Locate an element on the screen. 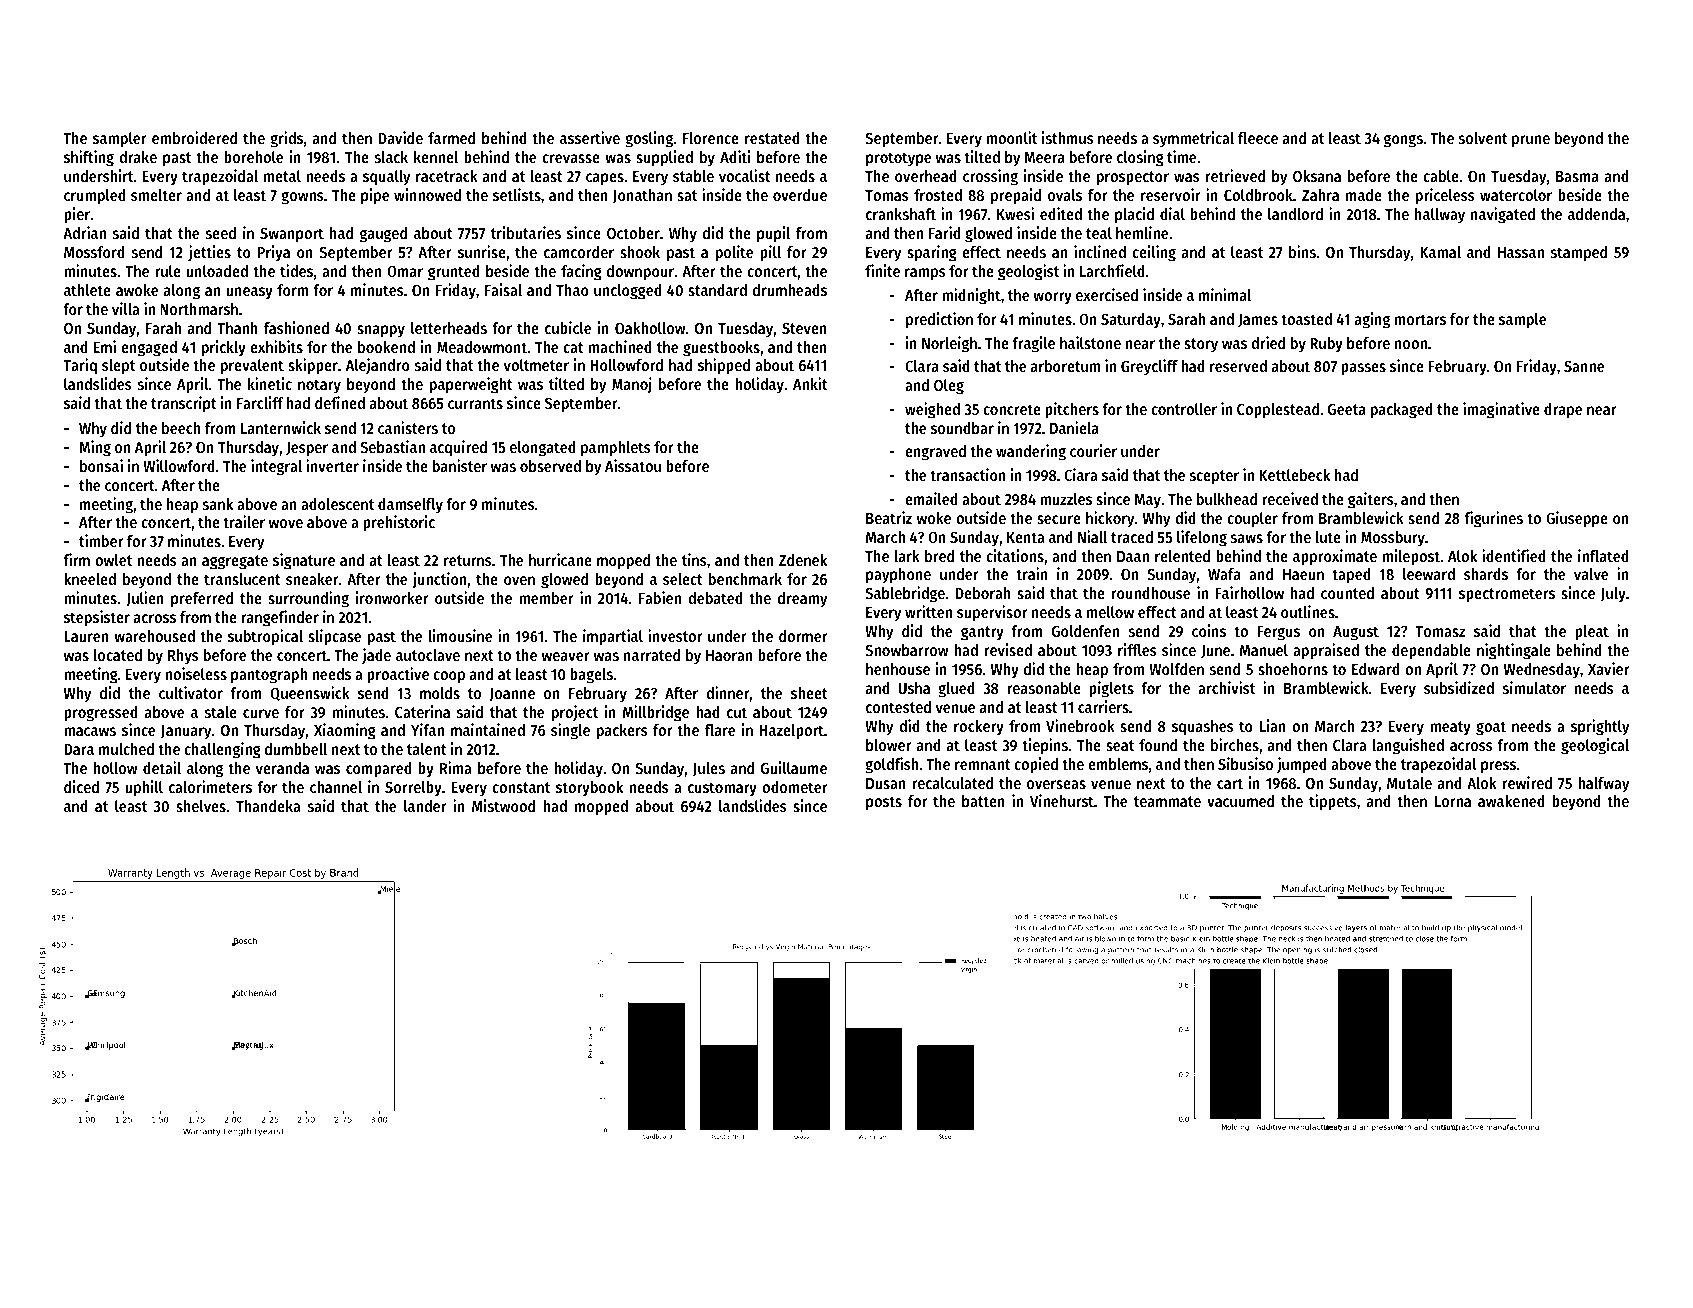 The image size is (1693, 1308). addenda is located at coordinates (1596, 214).
